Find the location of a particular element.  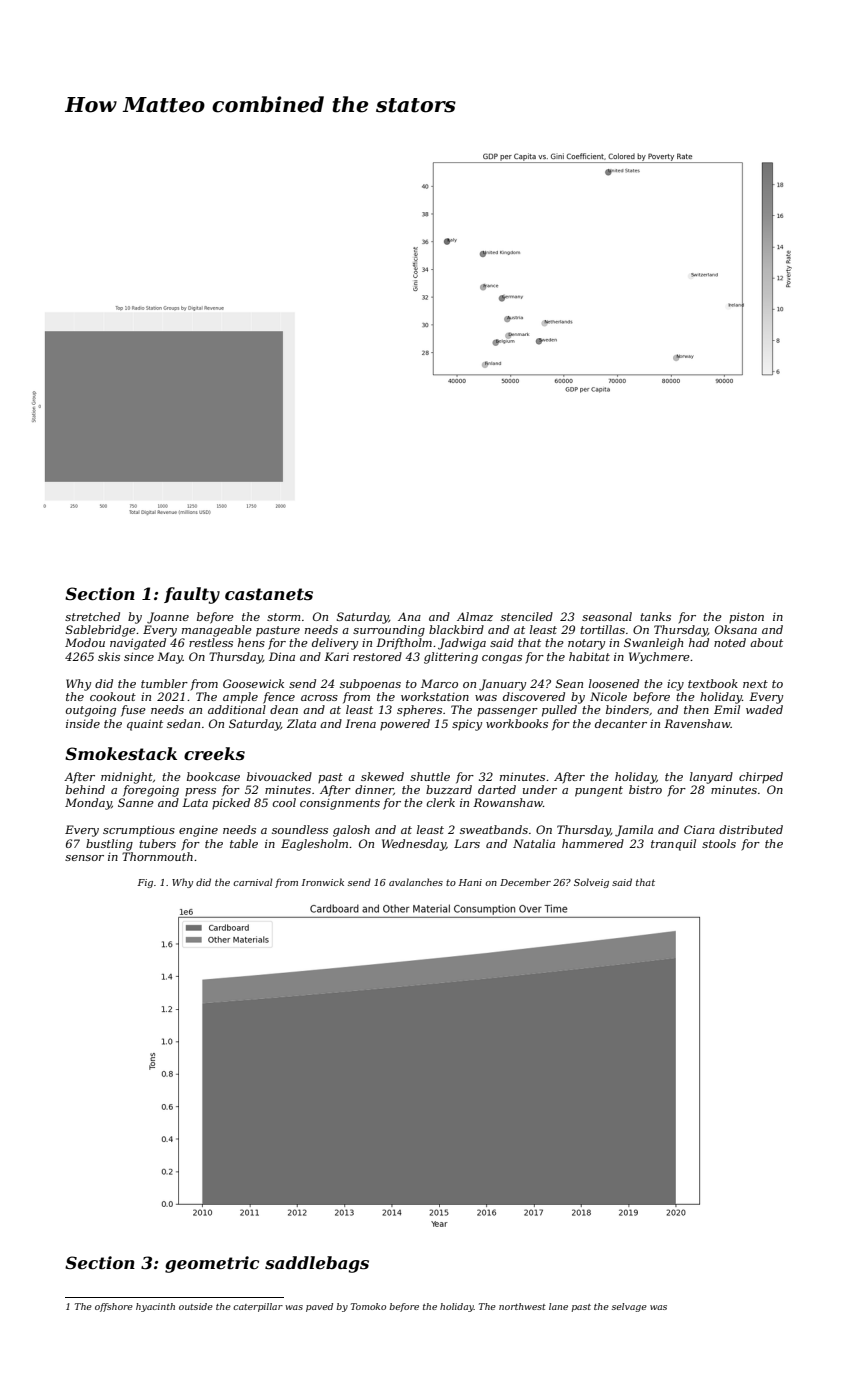

Hani is located at coordinates (470, 882).
